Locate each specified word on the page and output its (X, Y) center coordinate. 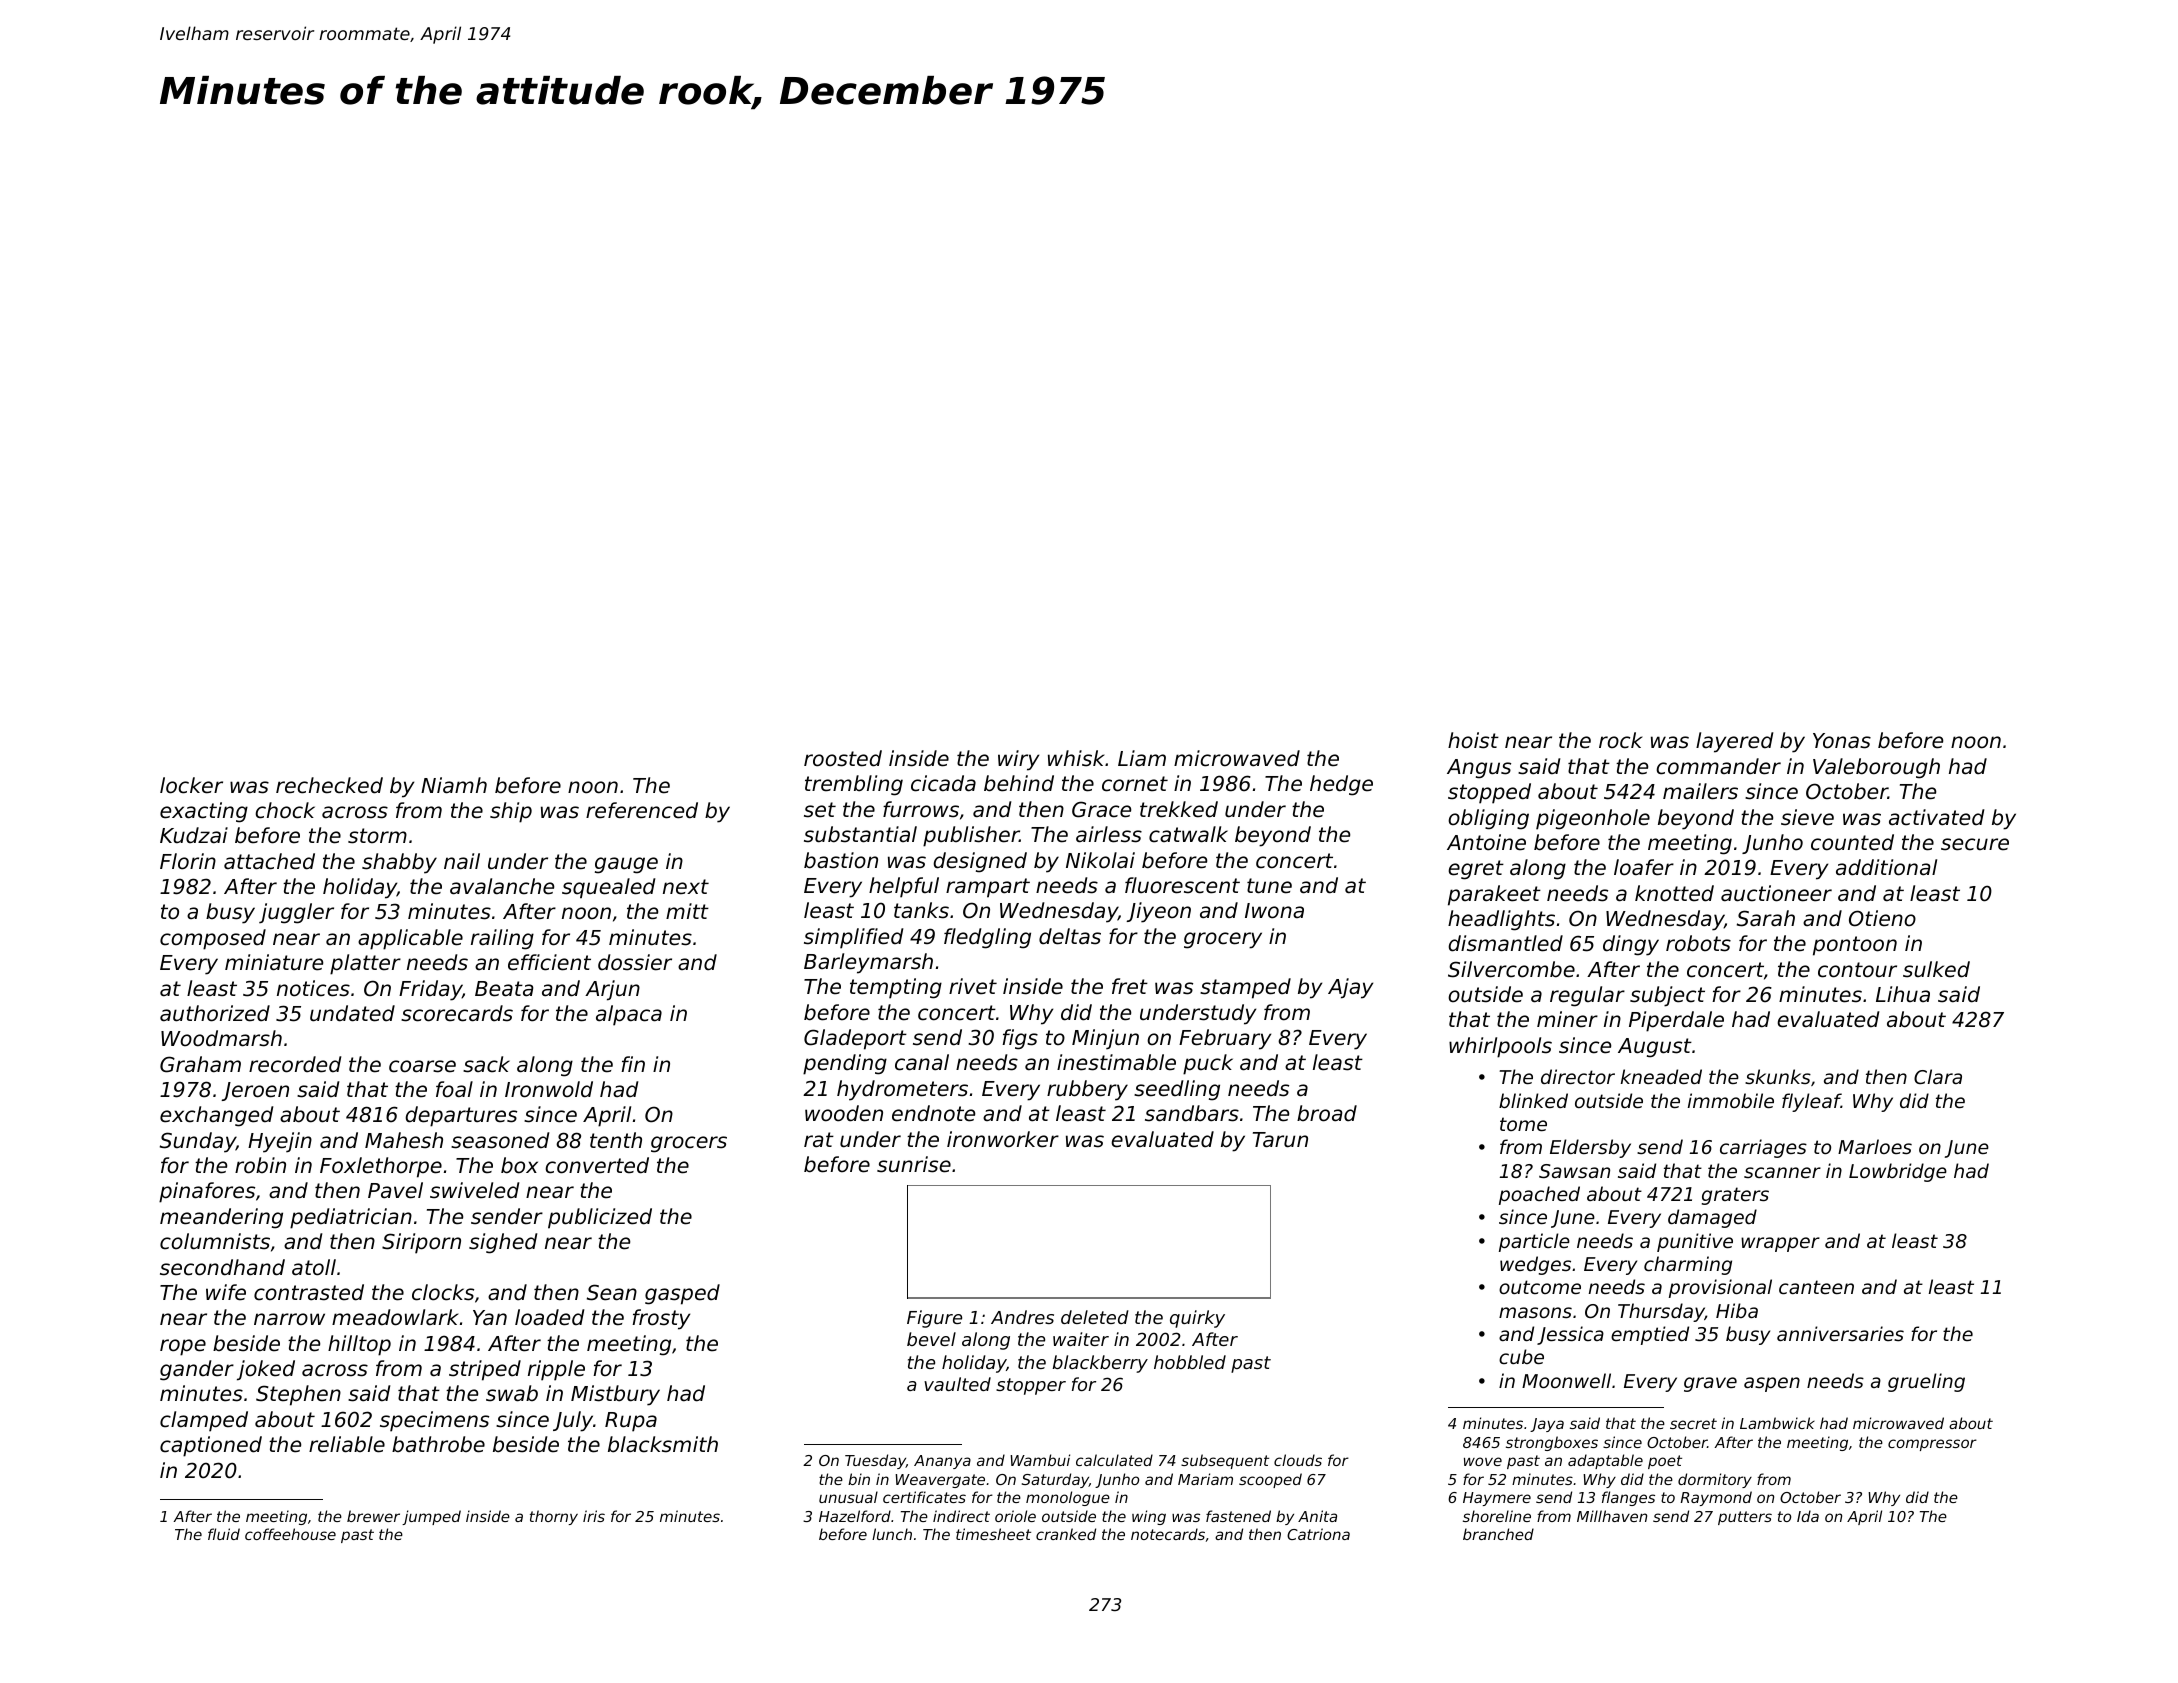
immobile (1731, 1100)
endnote (933, 1113)
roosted (843, 758)
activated (1936, 817)
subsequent (1225, 1461)
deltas (1070, 936)
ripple (556, 1370)
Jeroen (255, 1091)
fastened (1238, 1516)
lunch (892, 1534)
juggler (296, 913)
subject (1667, 996)
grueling (1926, 1382)
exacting (204, 812)
